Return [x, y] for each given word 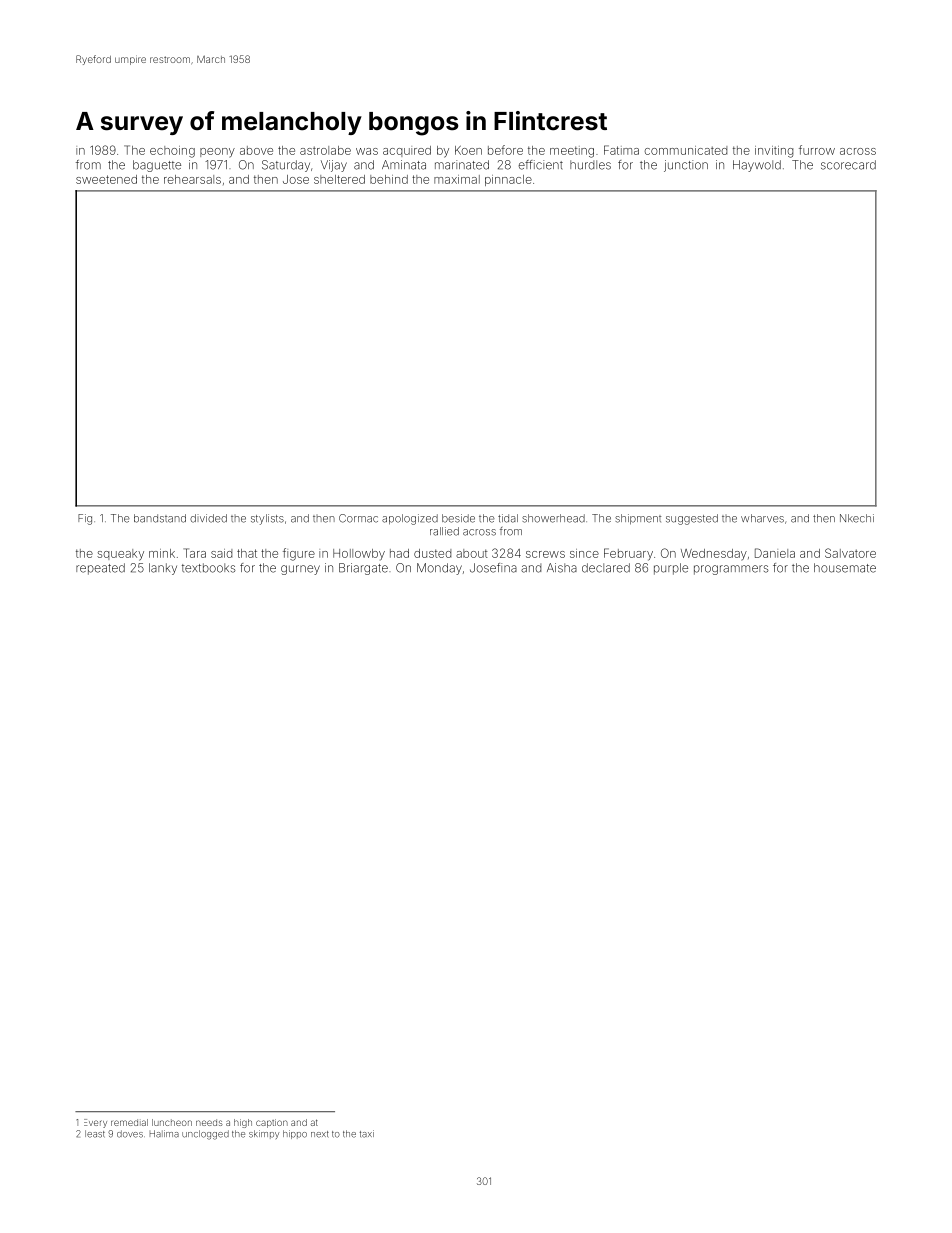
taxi [367, 1134]
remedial [129, 1122]
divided [208, 518]
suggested [692, 519]
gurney [300, 570]
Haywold [757, 166]
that [247, 553]
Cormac [358, 518]
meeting [572, 152]
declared [606, 568]
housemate [845, 568]
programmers [731, 570]
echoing [172, 152]
